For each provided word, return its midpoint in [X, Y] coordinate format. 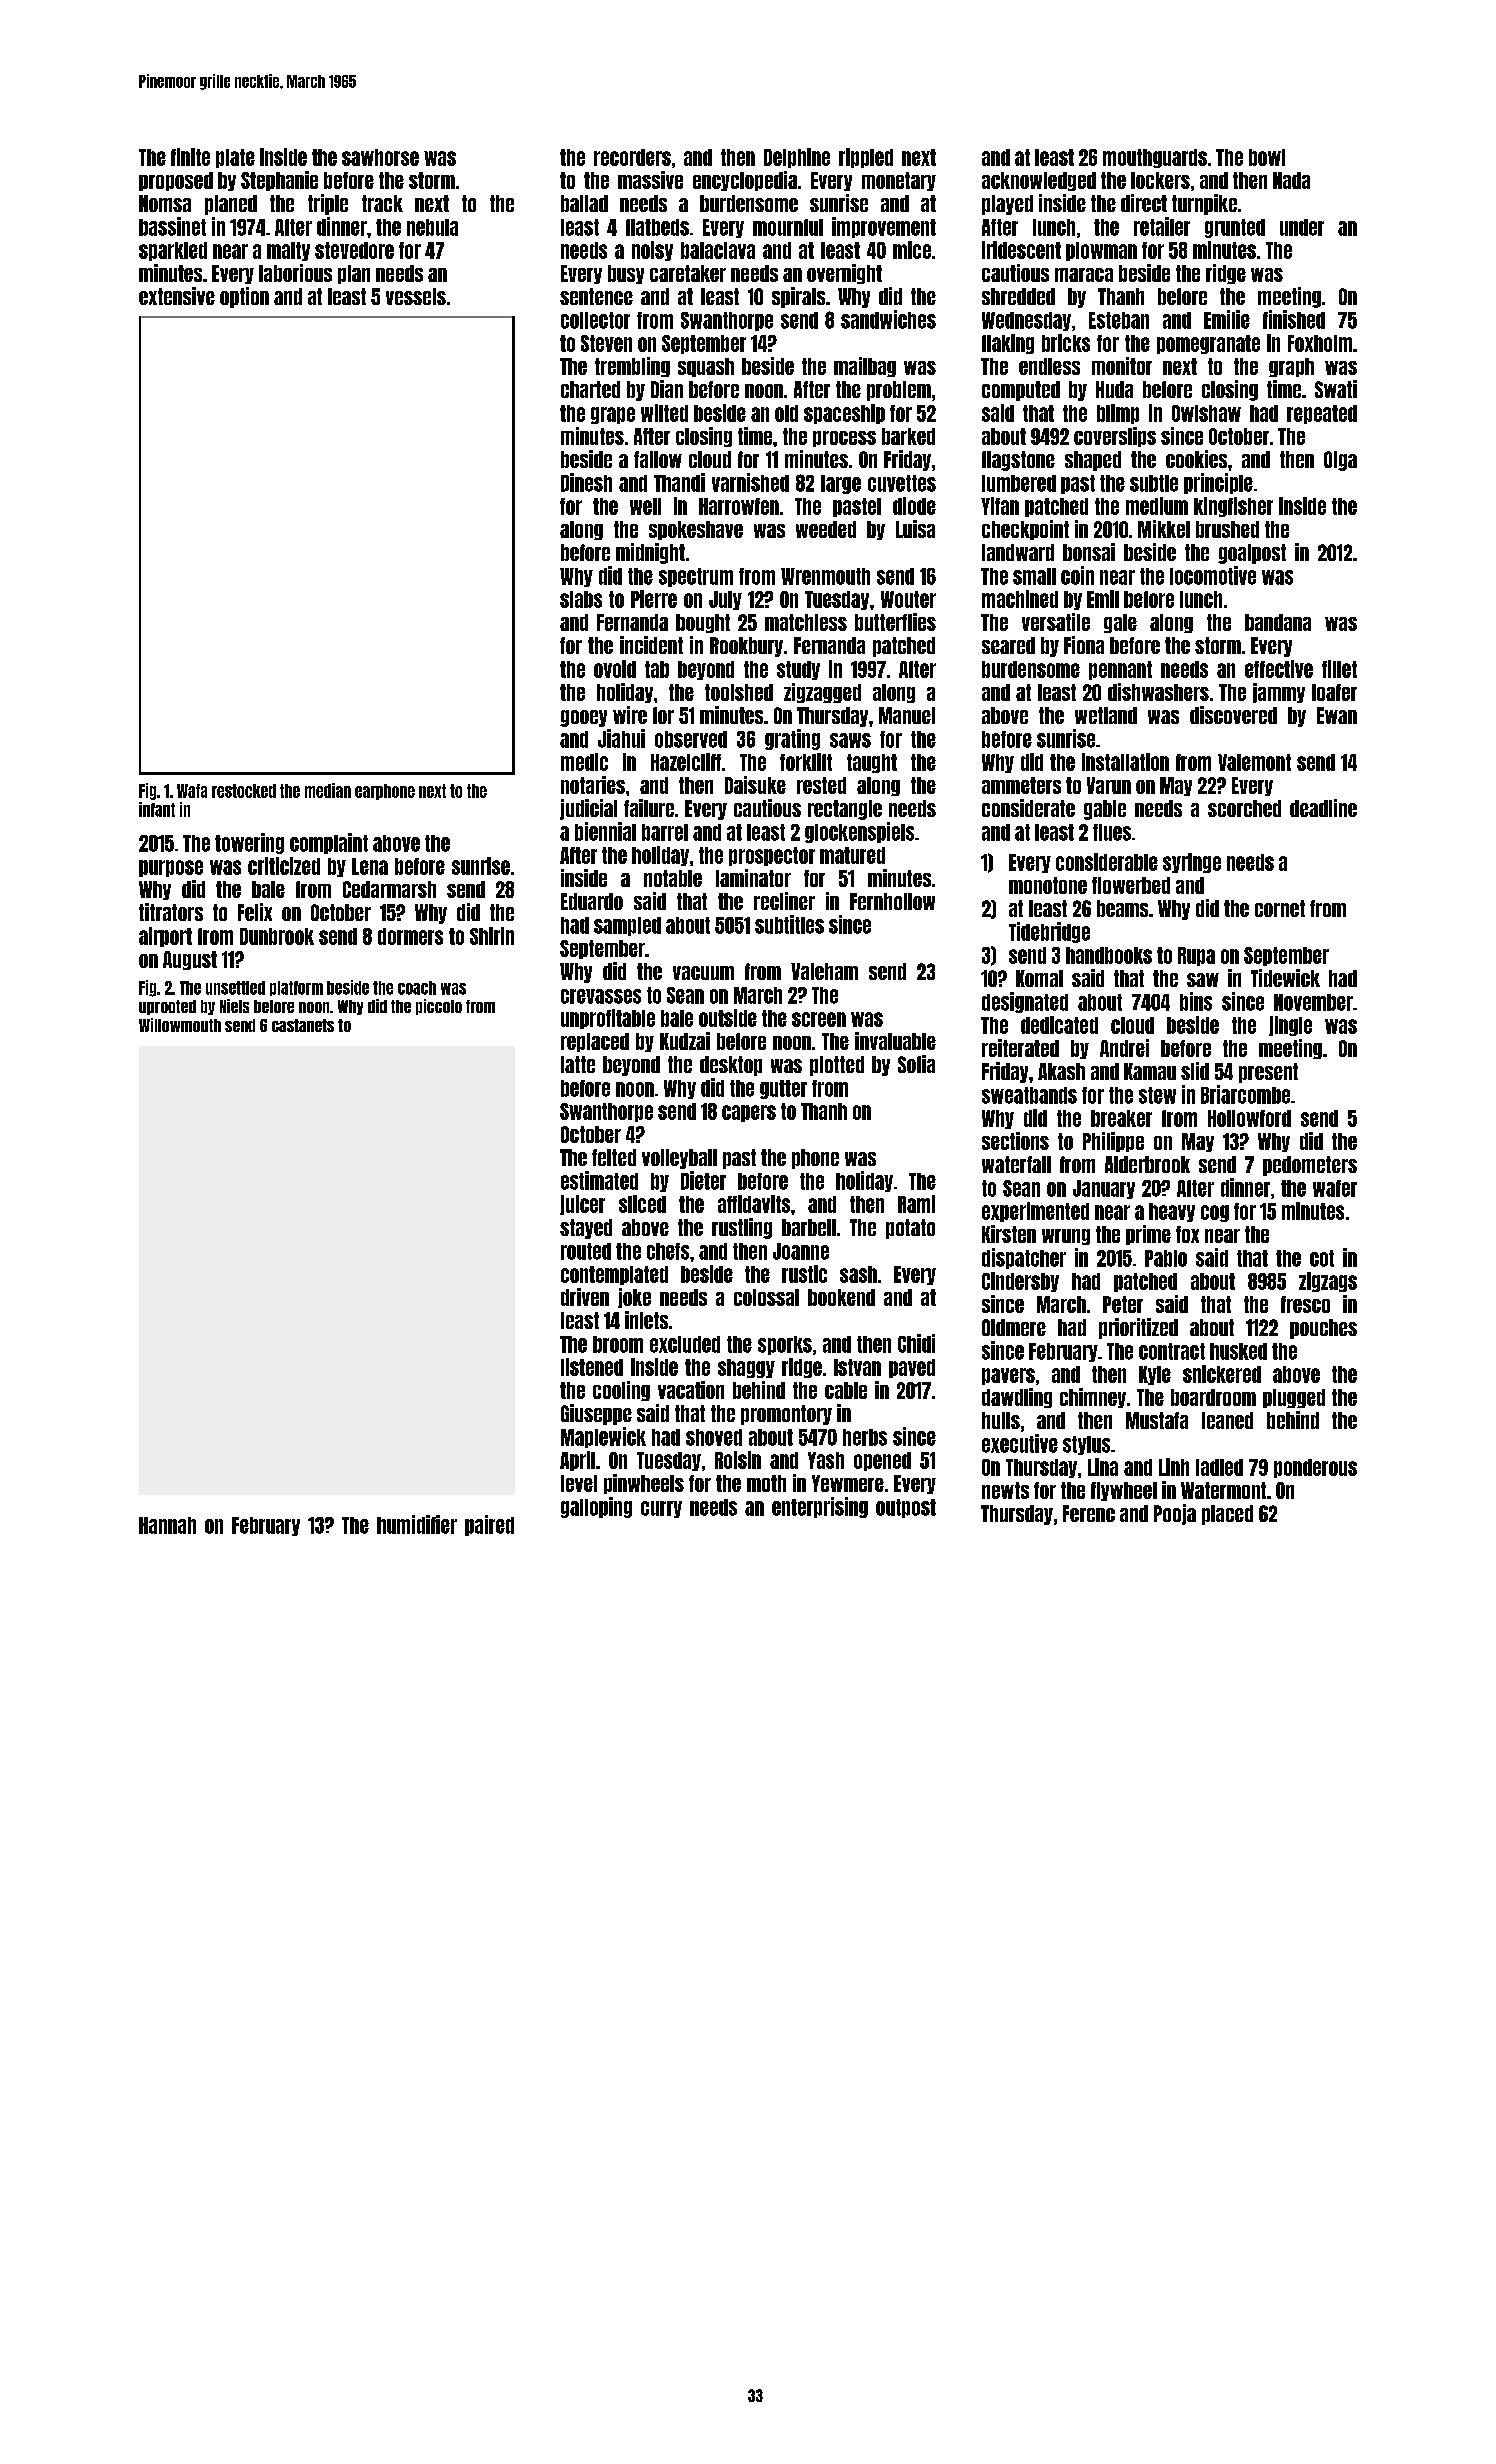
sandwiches [888, 319]
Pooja [1175, 1514]
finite [190, 157]
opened [882, 1461]
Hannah [167, 1525]
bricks [1066, 343]
